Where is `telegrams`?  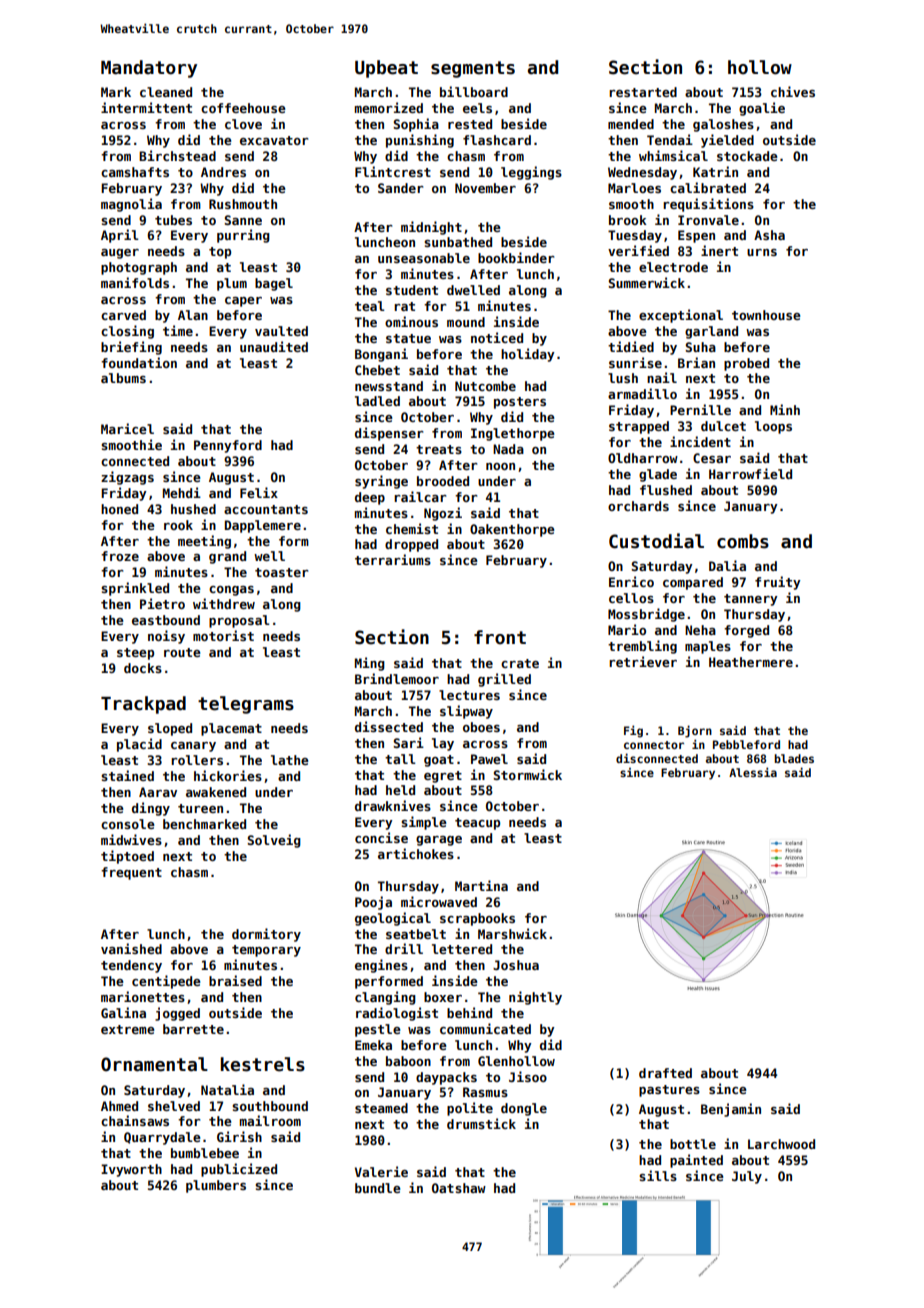 telegrams is located at coordinates (246, 705).
